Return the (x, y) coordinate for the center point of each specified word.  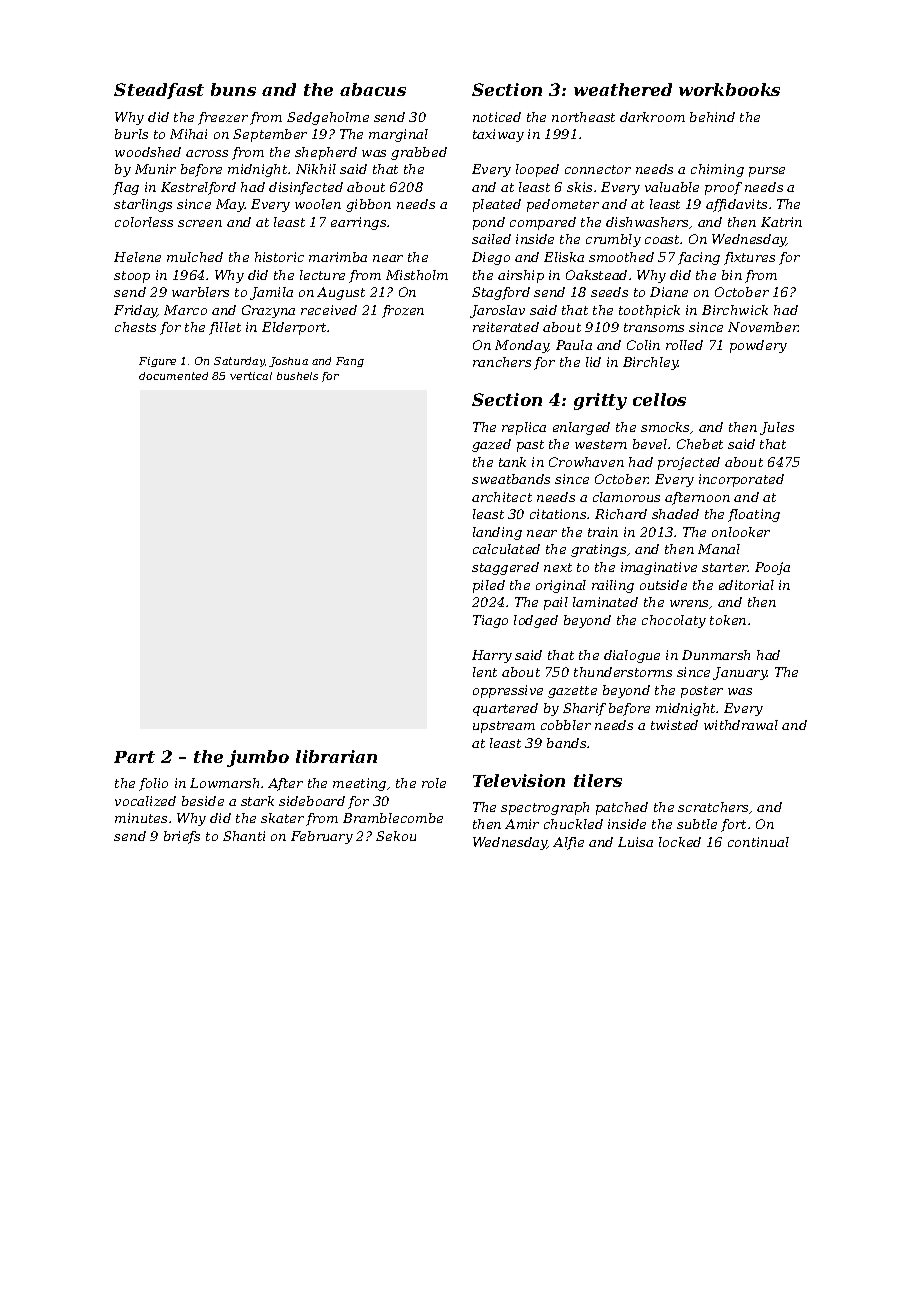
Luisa (635, 842)
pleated (497, 205)
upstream (504, 727)
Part (134, 757)
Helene (137, 257)
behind (712, 117)
